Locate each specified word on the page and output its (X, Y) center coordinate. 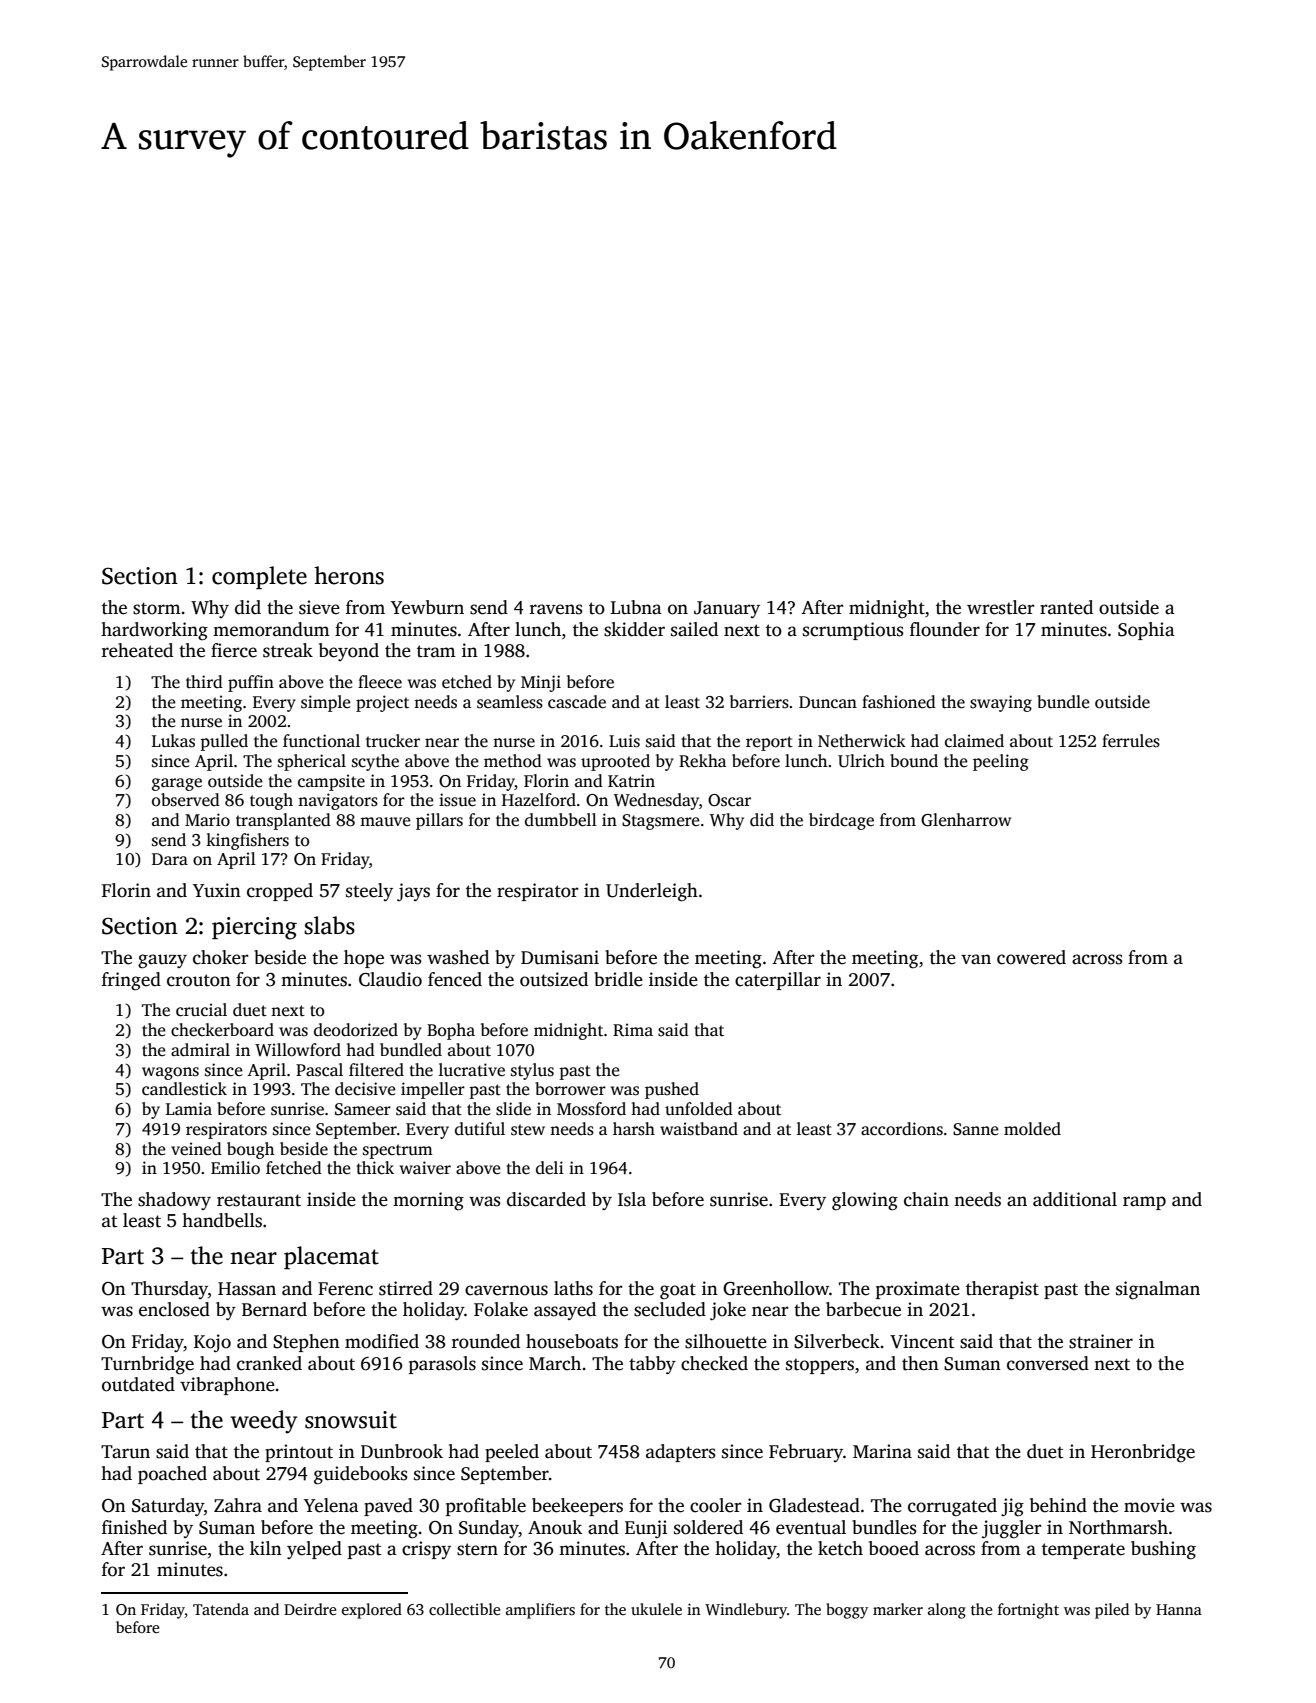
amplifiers (540, 1611)
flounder (945, 629)
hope (364, 959)
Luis (624, 741)
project (382, 703)
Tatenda (221, 1609)
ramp (1144, 1203)
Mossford (591, 1109)
